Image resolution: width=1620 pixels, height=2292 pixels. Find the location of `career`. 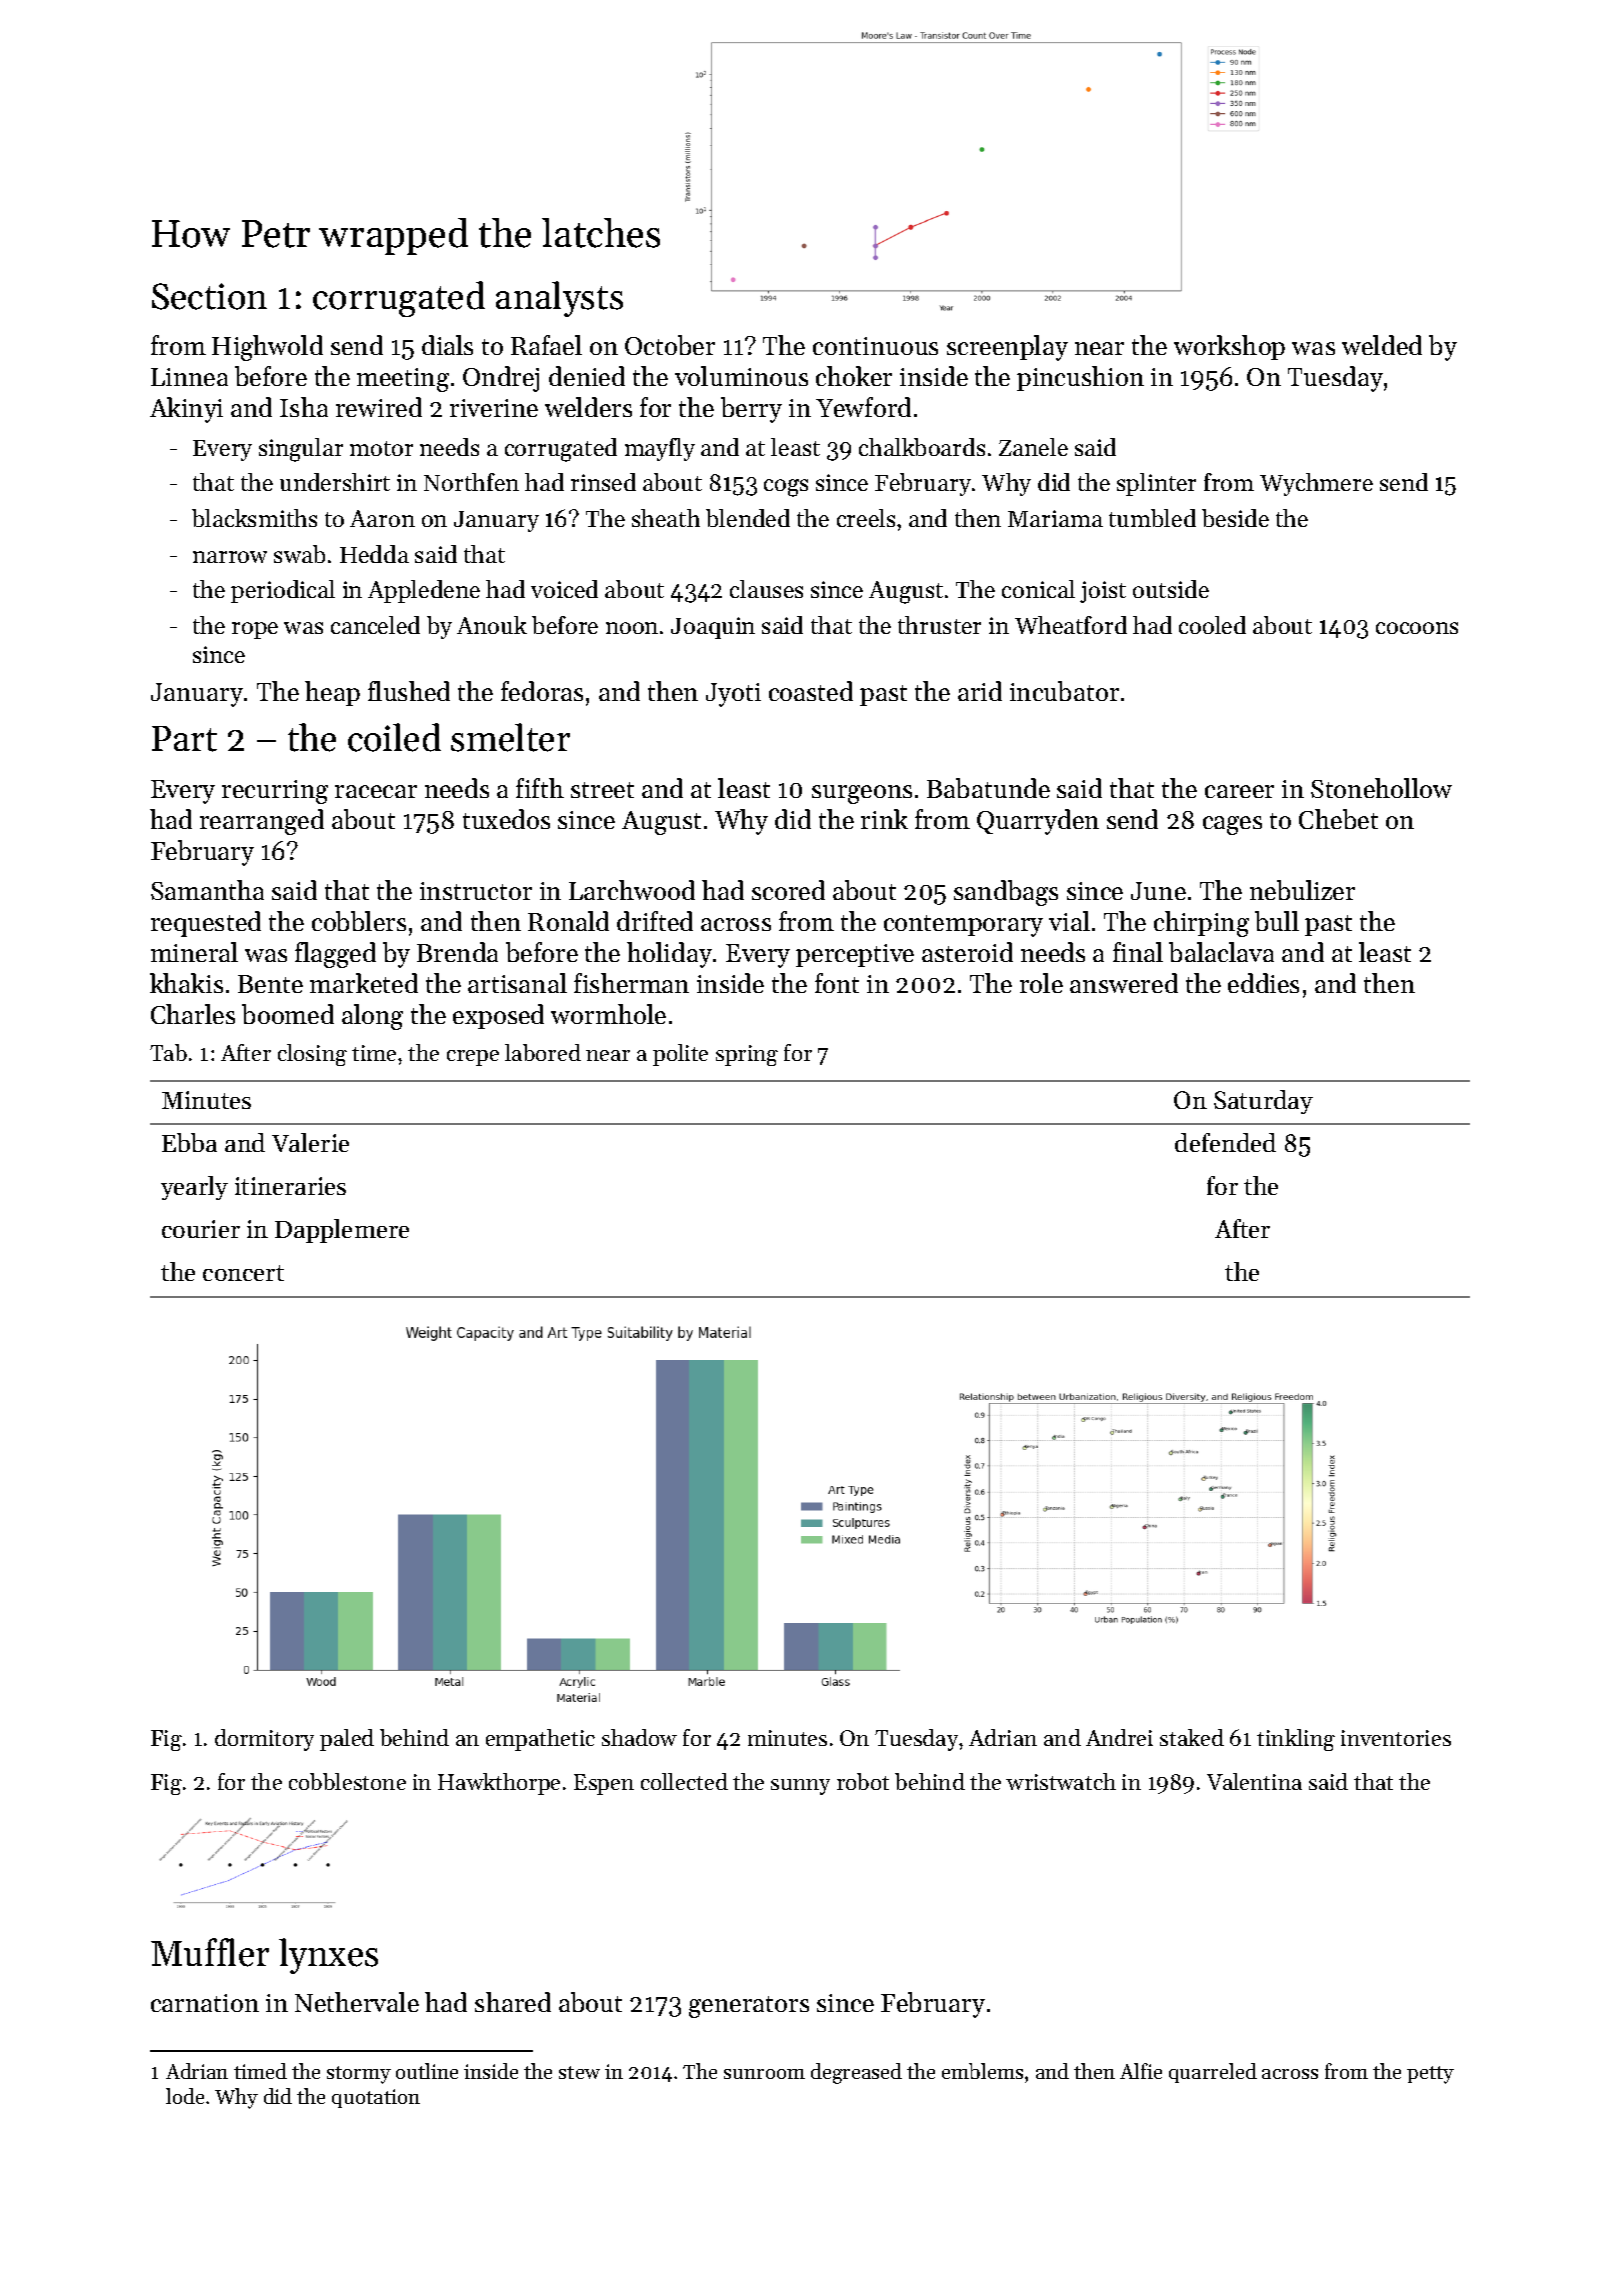

career is located at coordinates (1239, 791).
